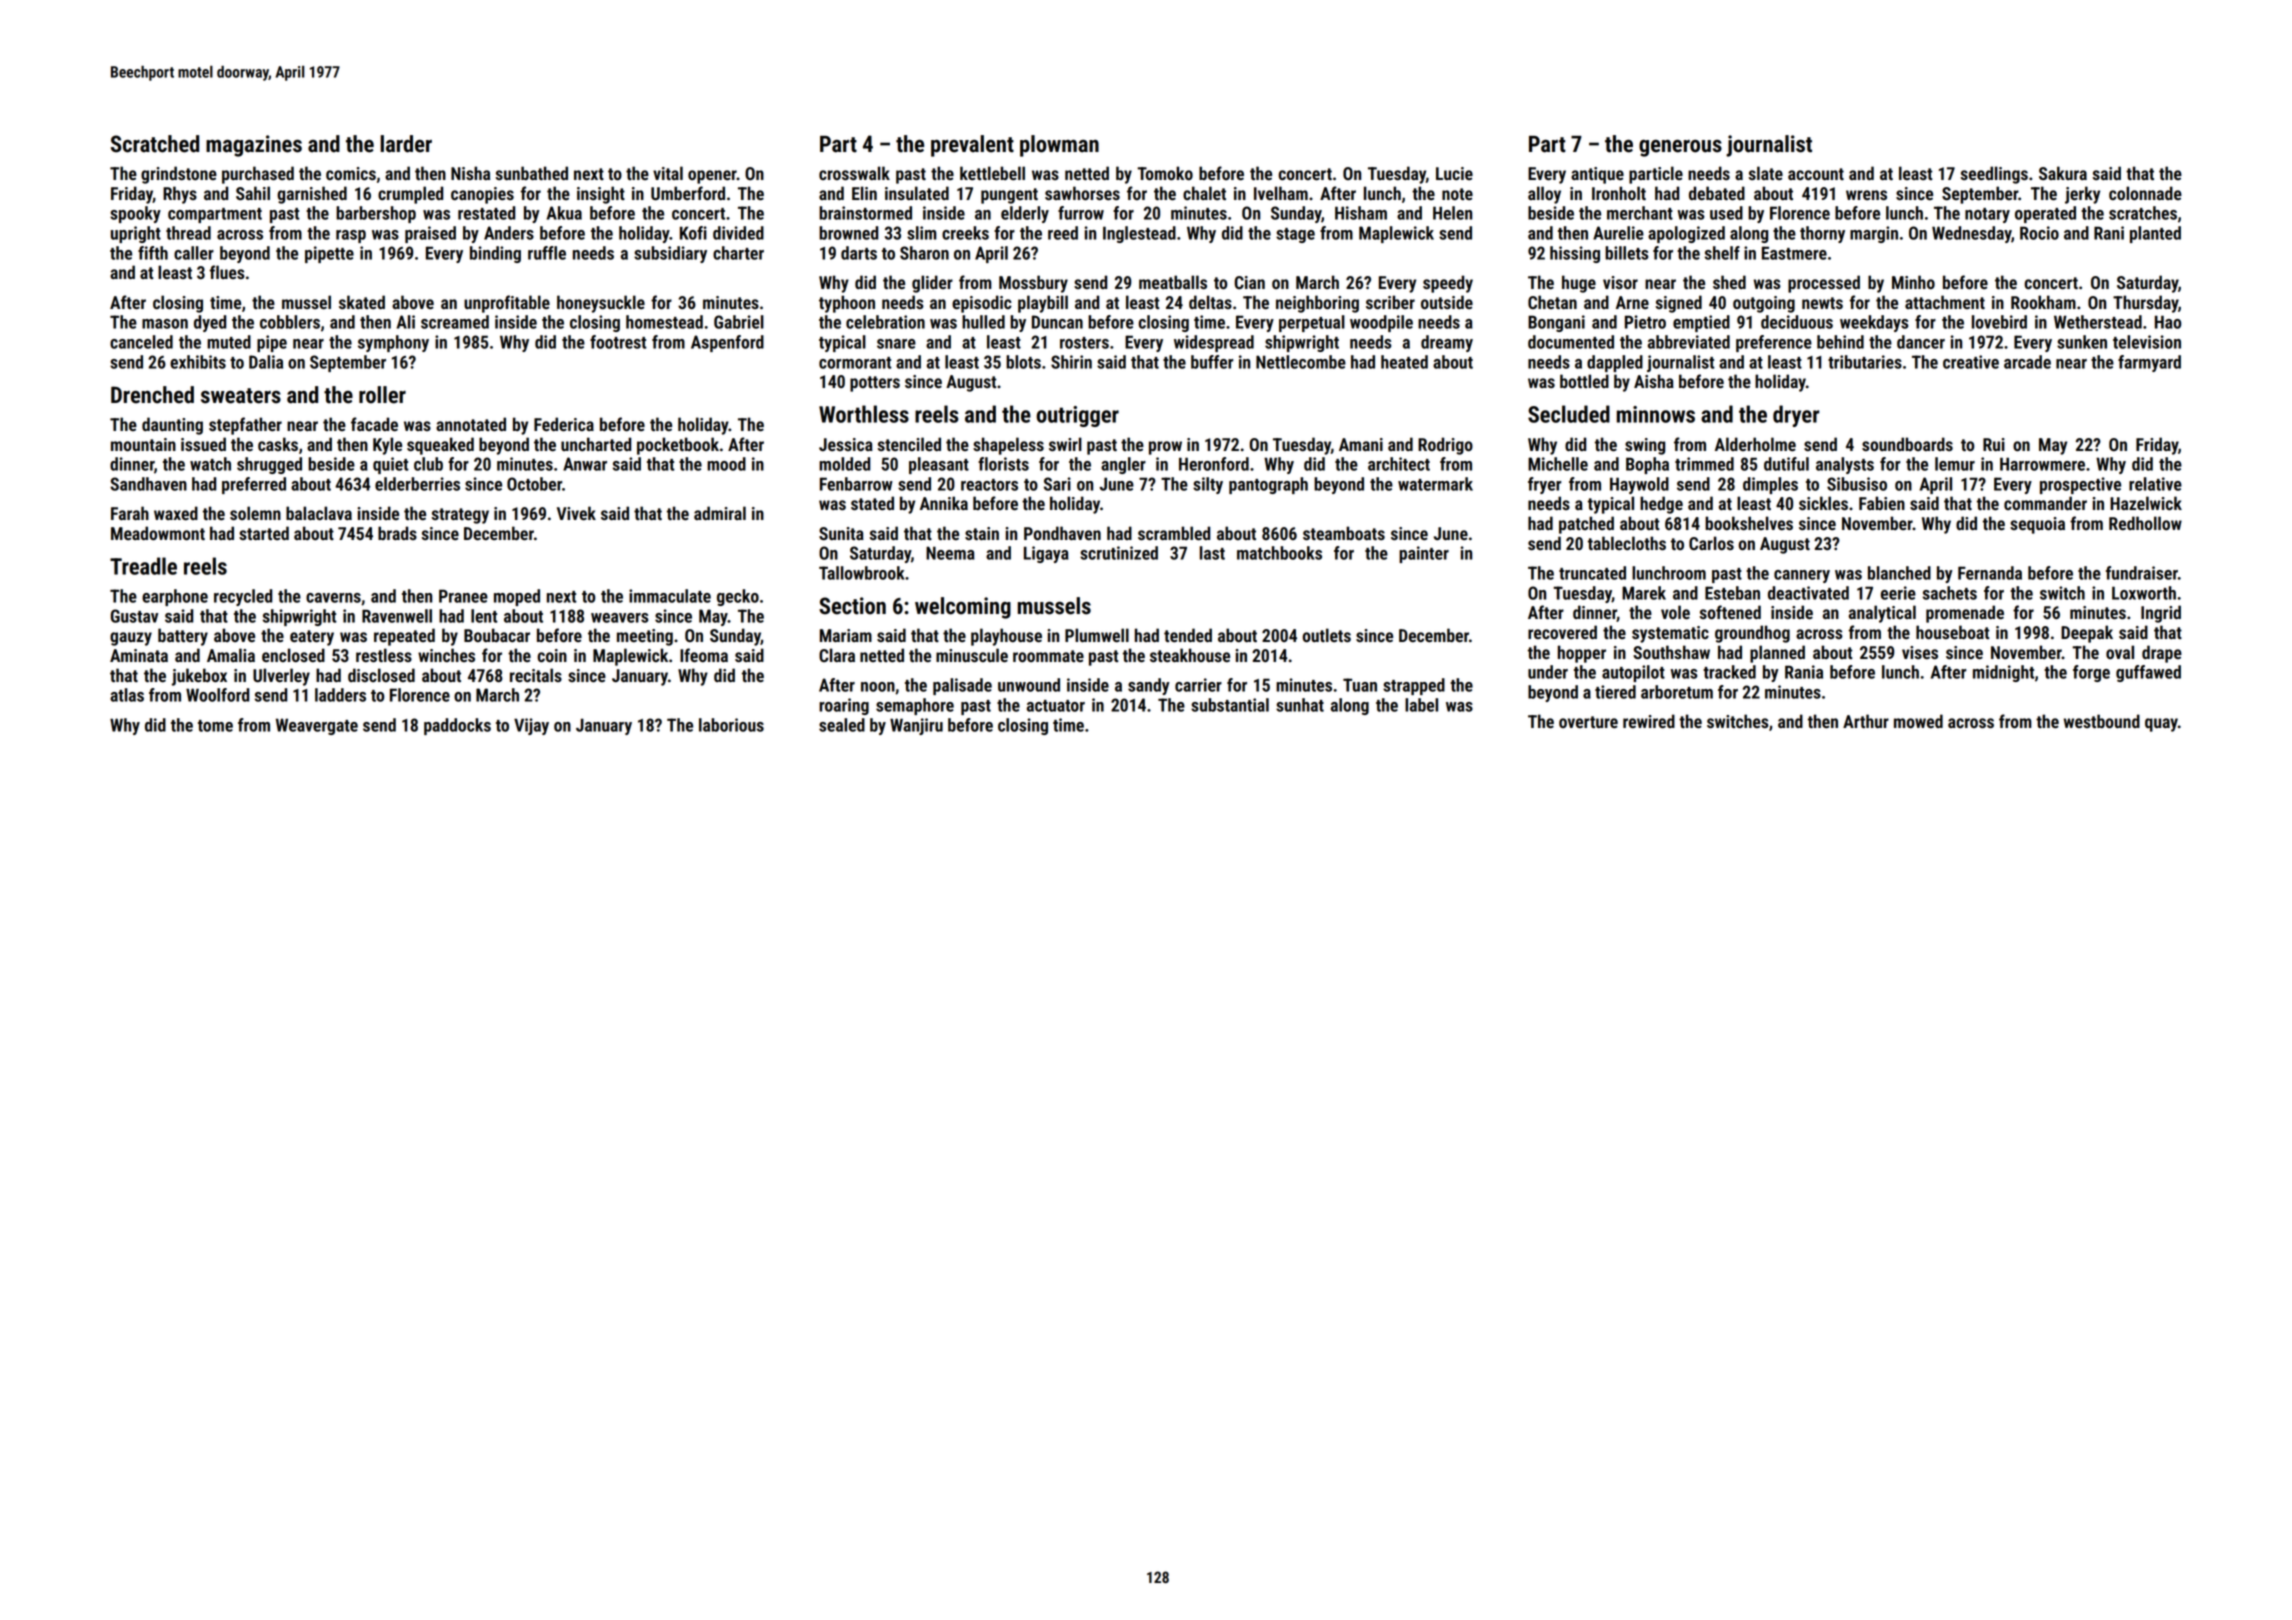 The image size is (2292, 1620). Describe the element at coordinates (215, 726) in the screenshot. I see `tome` at that location.
